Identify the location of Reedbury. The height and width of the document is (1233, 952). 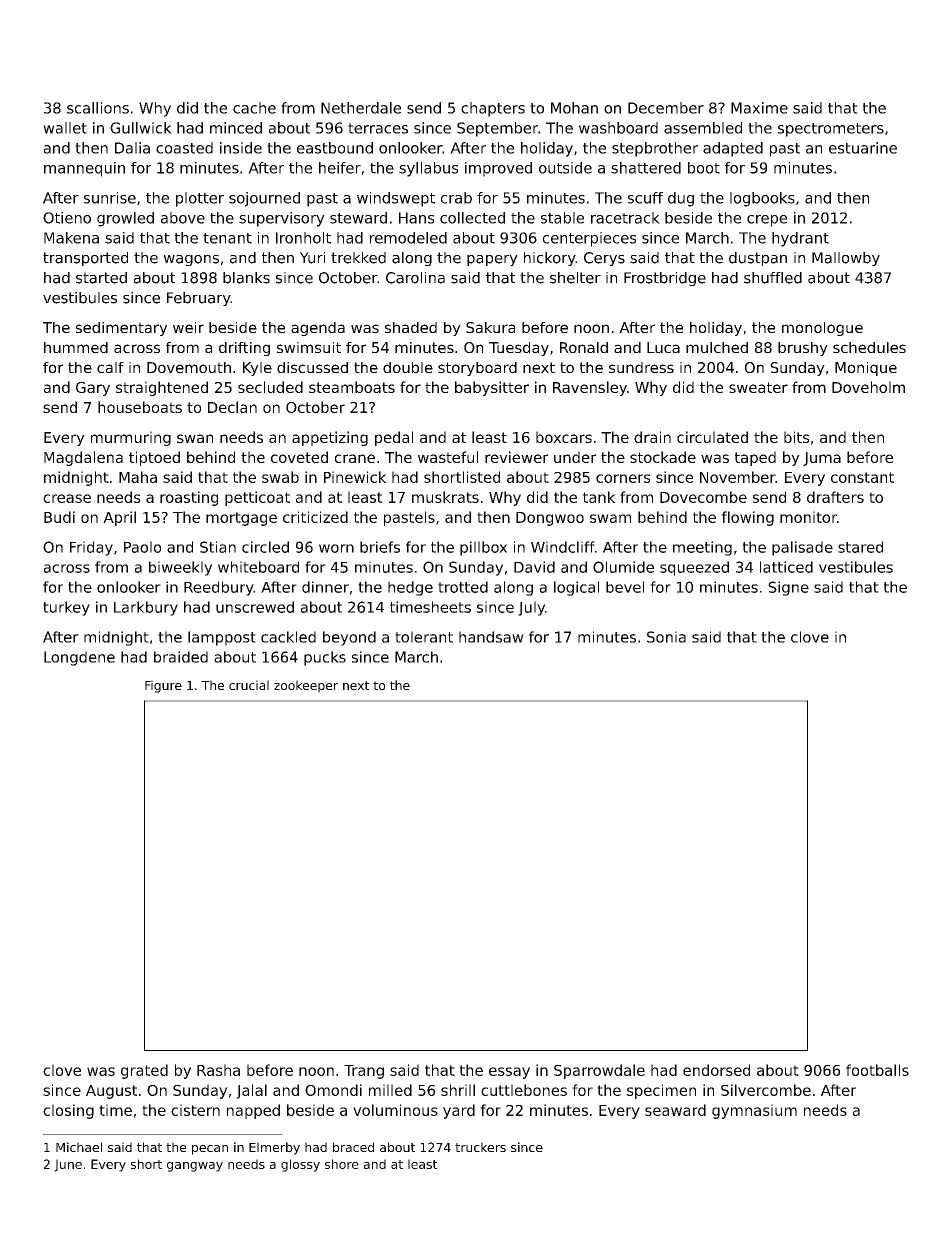
(219, 588).
